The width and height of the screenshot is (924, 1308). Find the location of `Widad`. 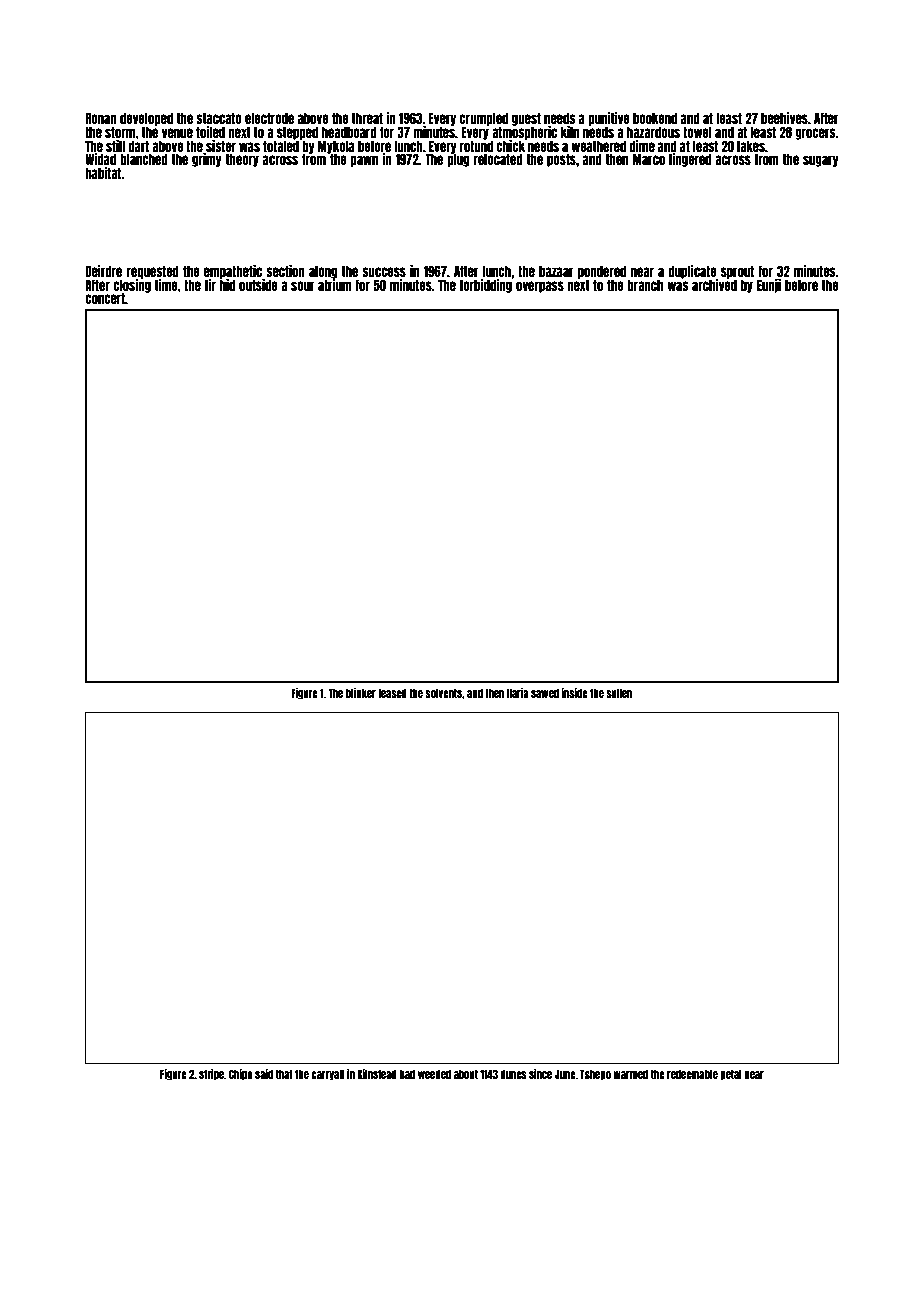

Widad is located at coordinates (100, 159).
